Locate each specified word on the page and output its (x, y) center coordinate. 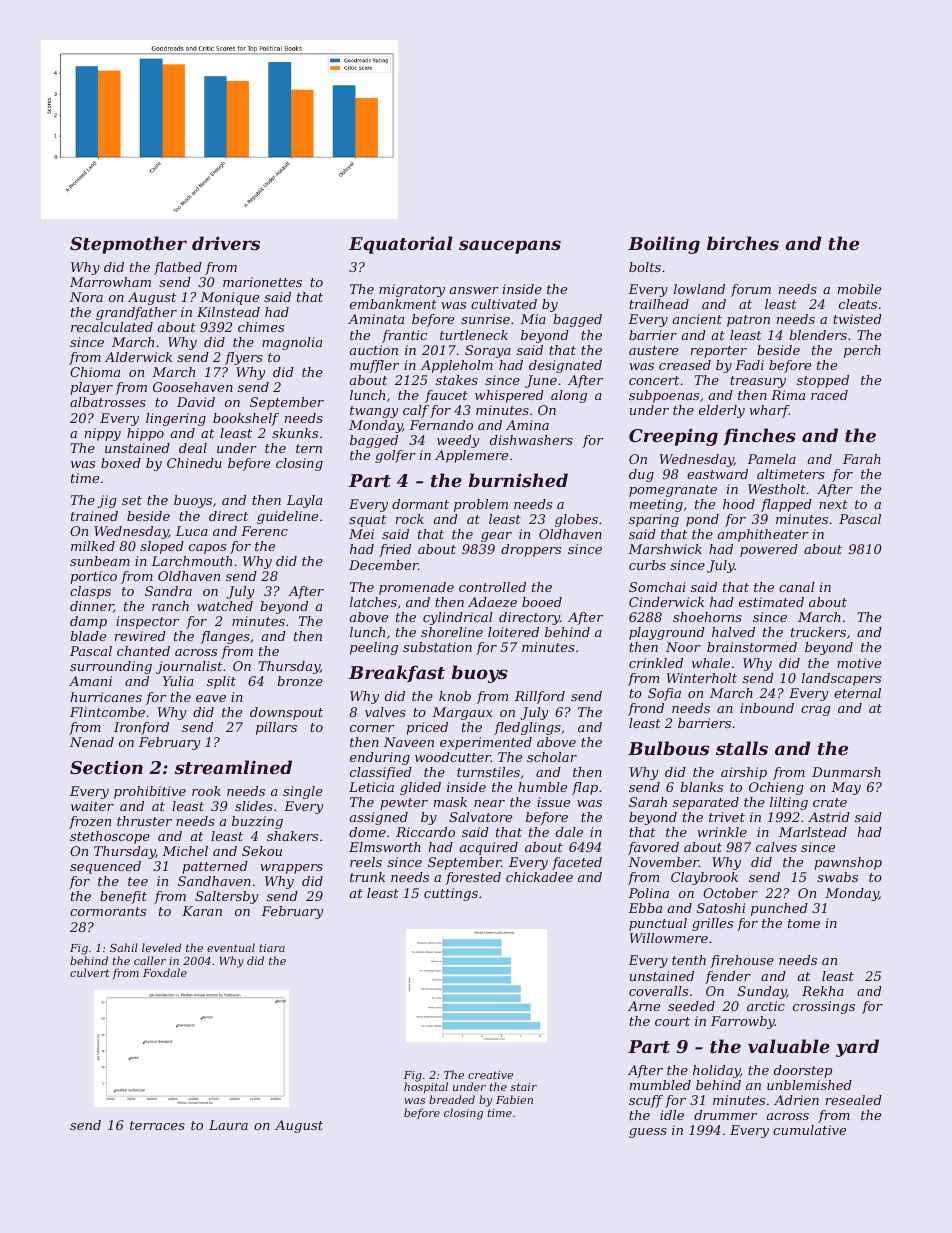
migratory (412, 290)
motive (859, 663)
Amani (90, 681)
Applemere (471, 456)
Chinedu (194, 463)
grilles (712, 924)
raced (829, 395)
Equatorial (401, 245)
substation (437, 647)
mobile (859, 289)
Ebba (645, 908)
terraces (157, 1125)
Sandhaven (214, 881)
